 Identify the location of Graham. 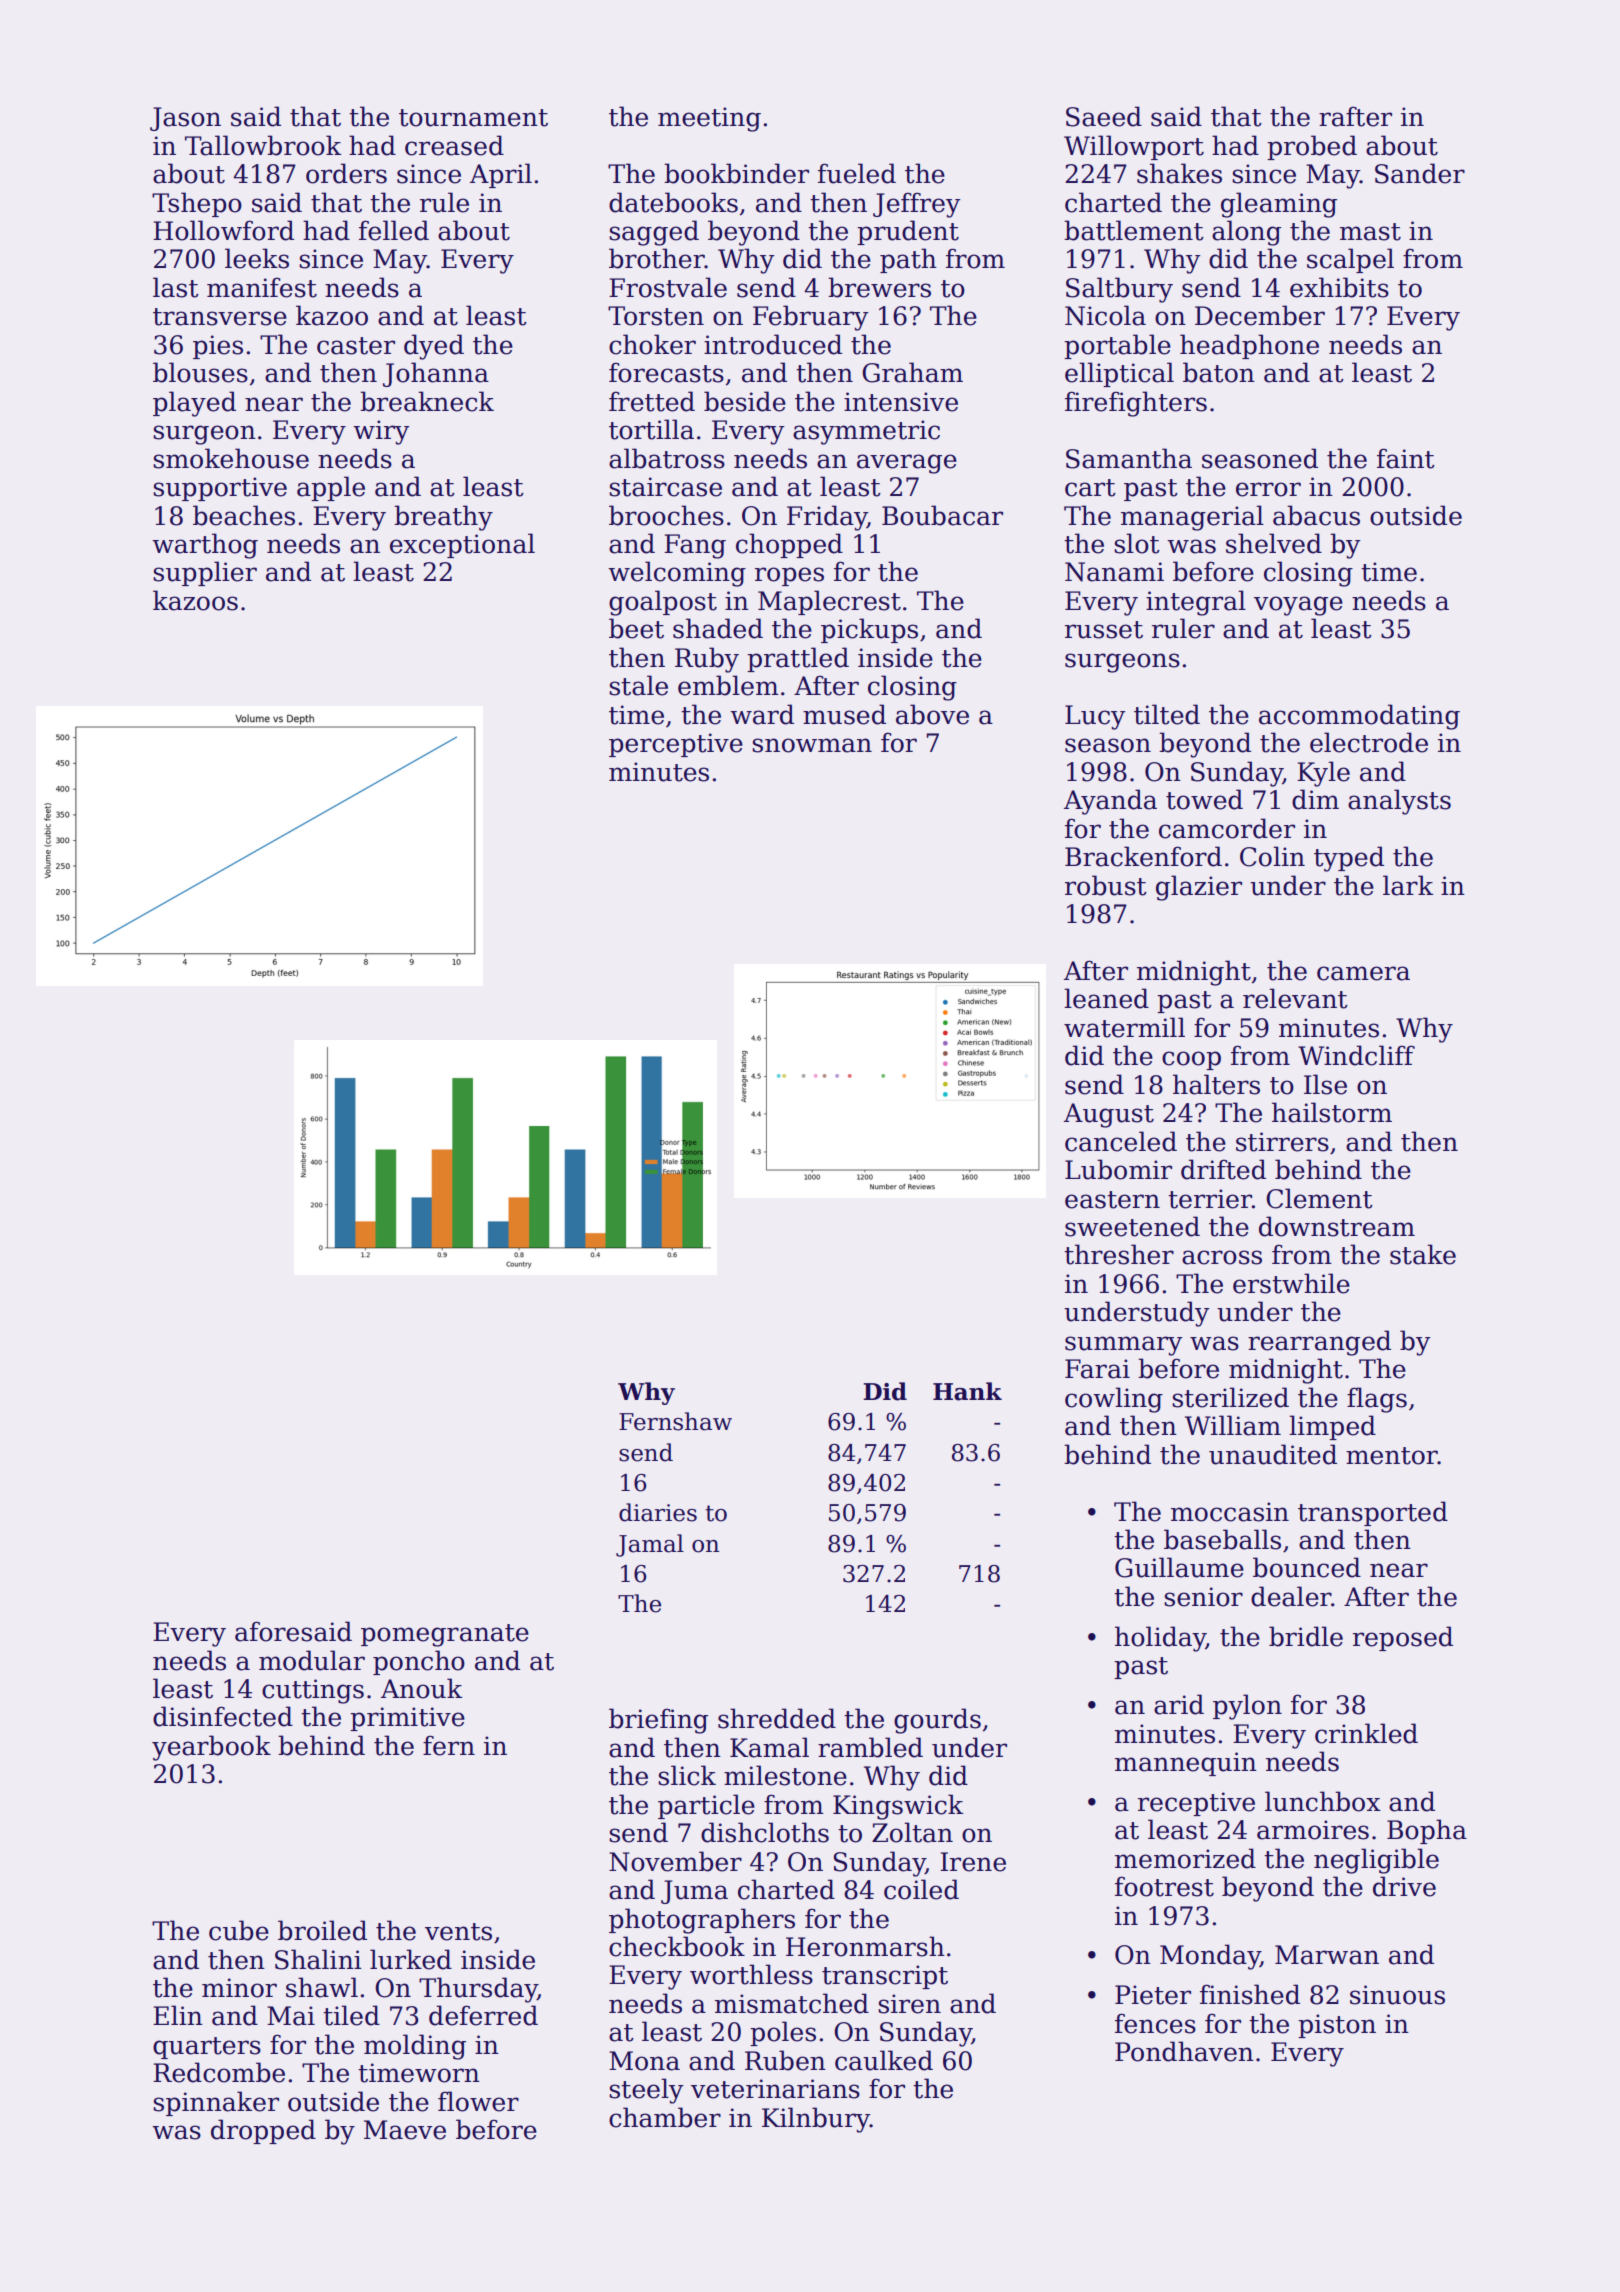
(912, 372).
